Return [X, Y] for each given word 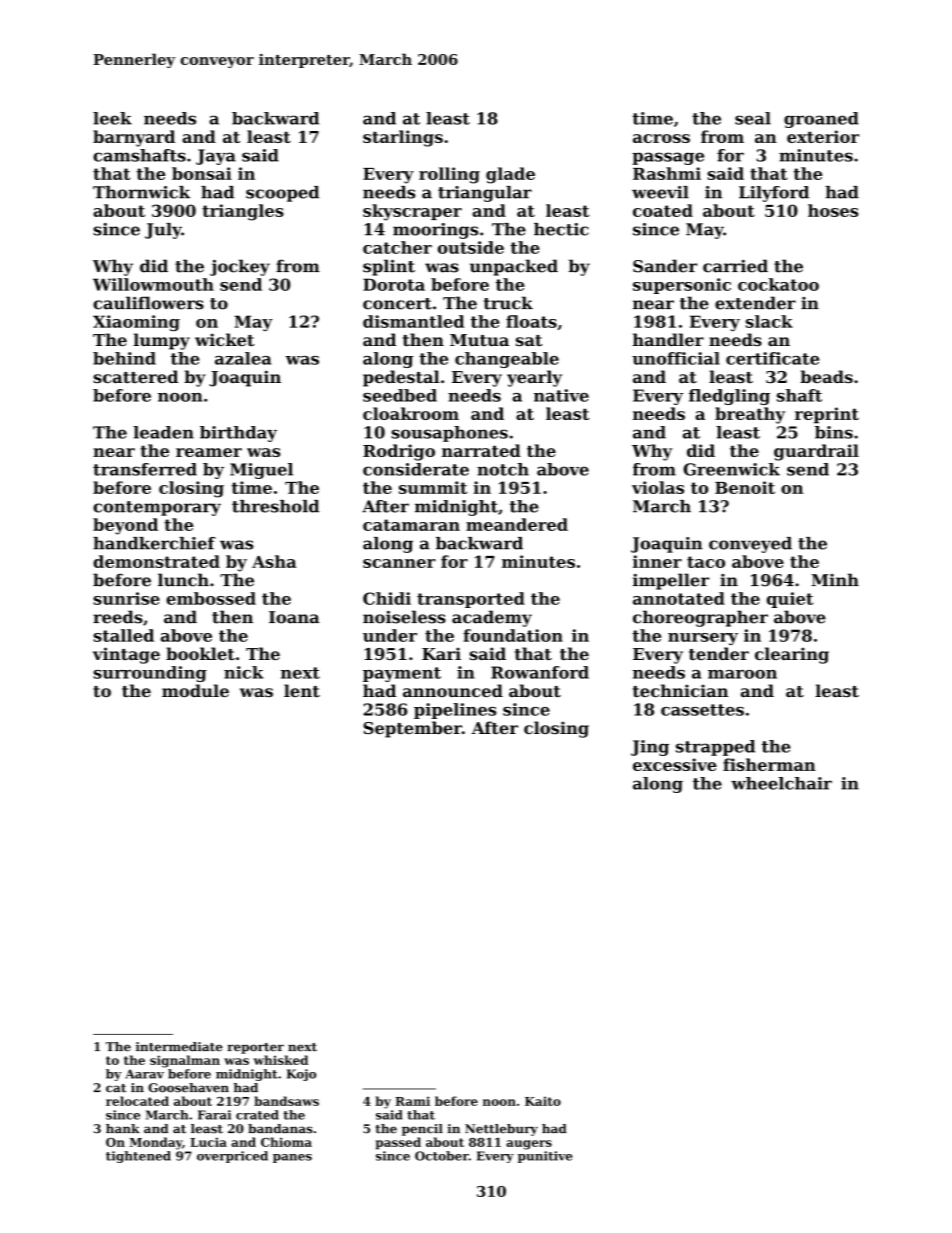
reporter [255, 1048]
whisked [280, 1060]
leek [112, 118]
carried [735, 266]
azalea [243, 358]
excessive [675, 764]
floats [531, 321]
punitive [545, 1157]
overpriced [232, 1157]
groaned [821, 120]
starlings [403, 138]
